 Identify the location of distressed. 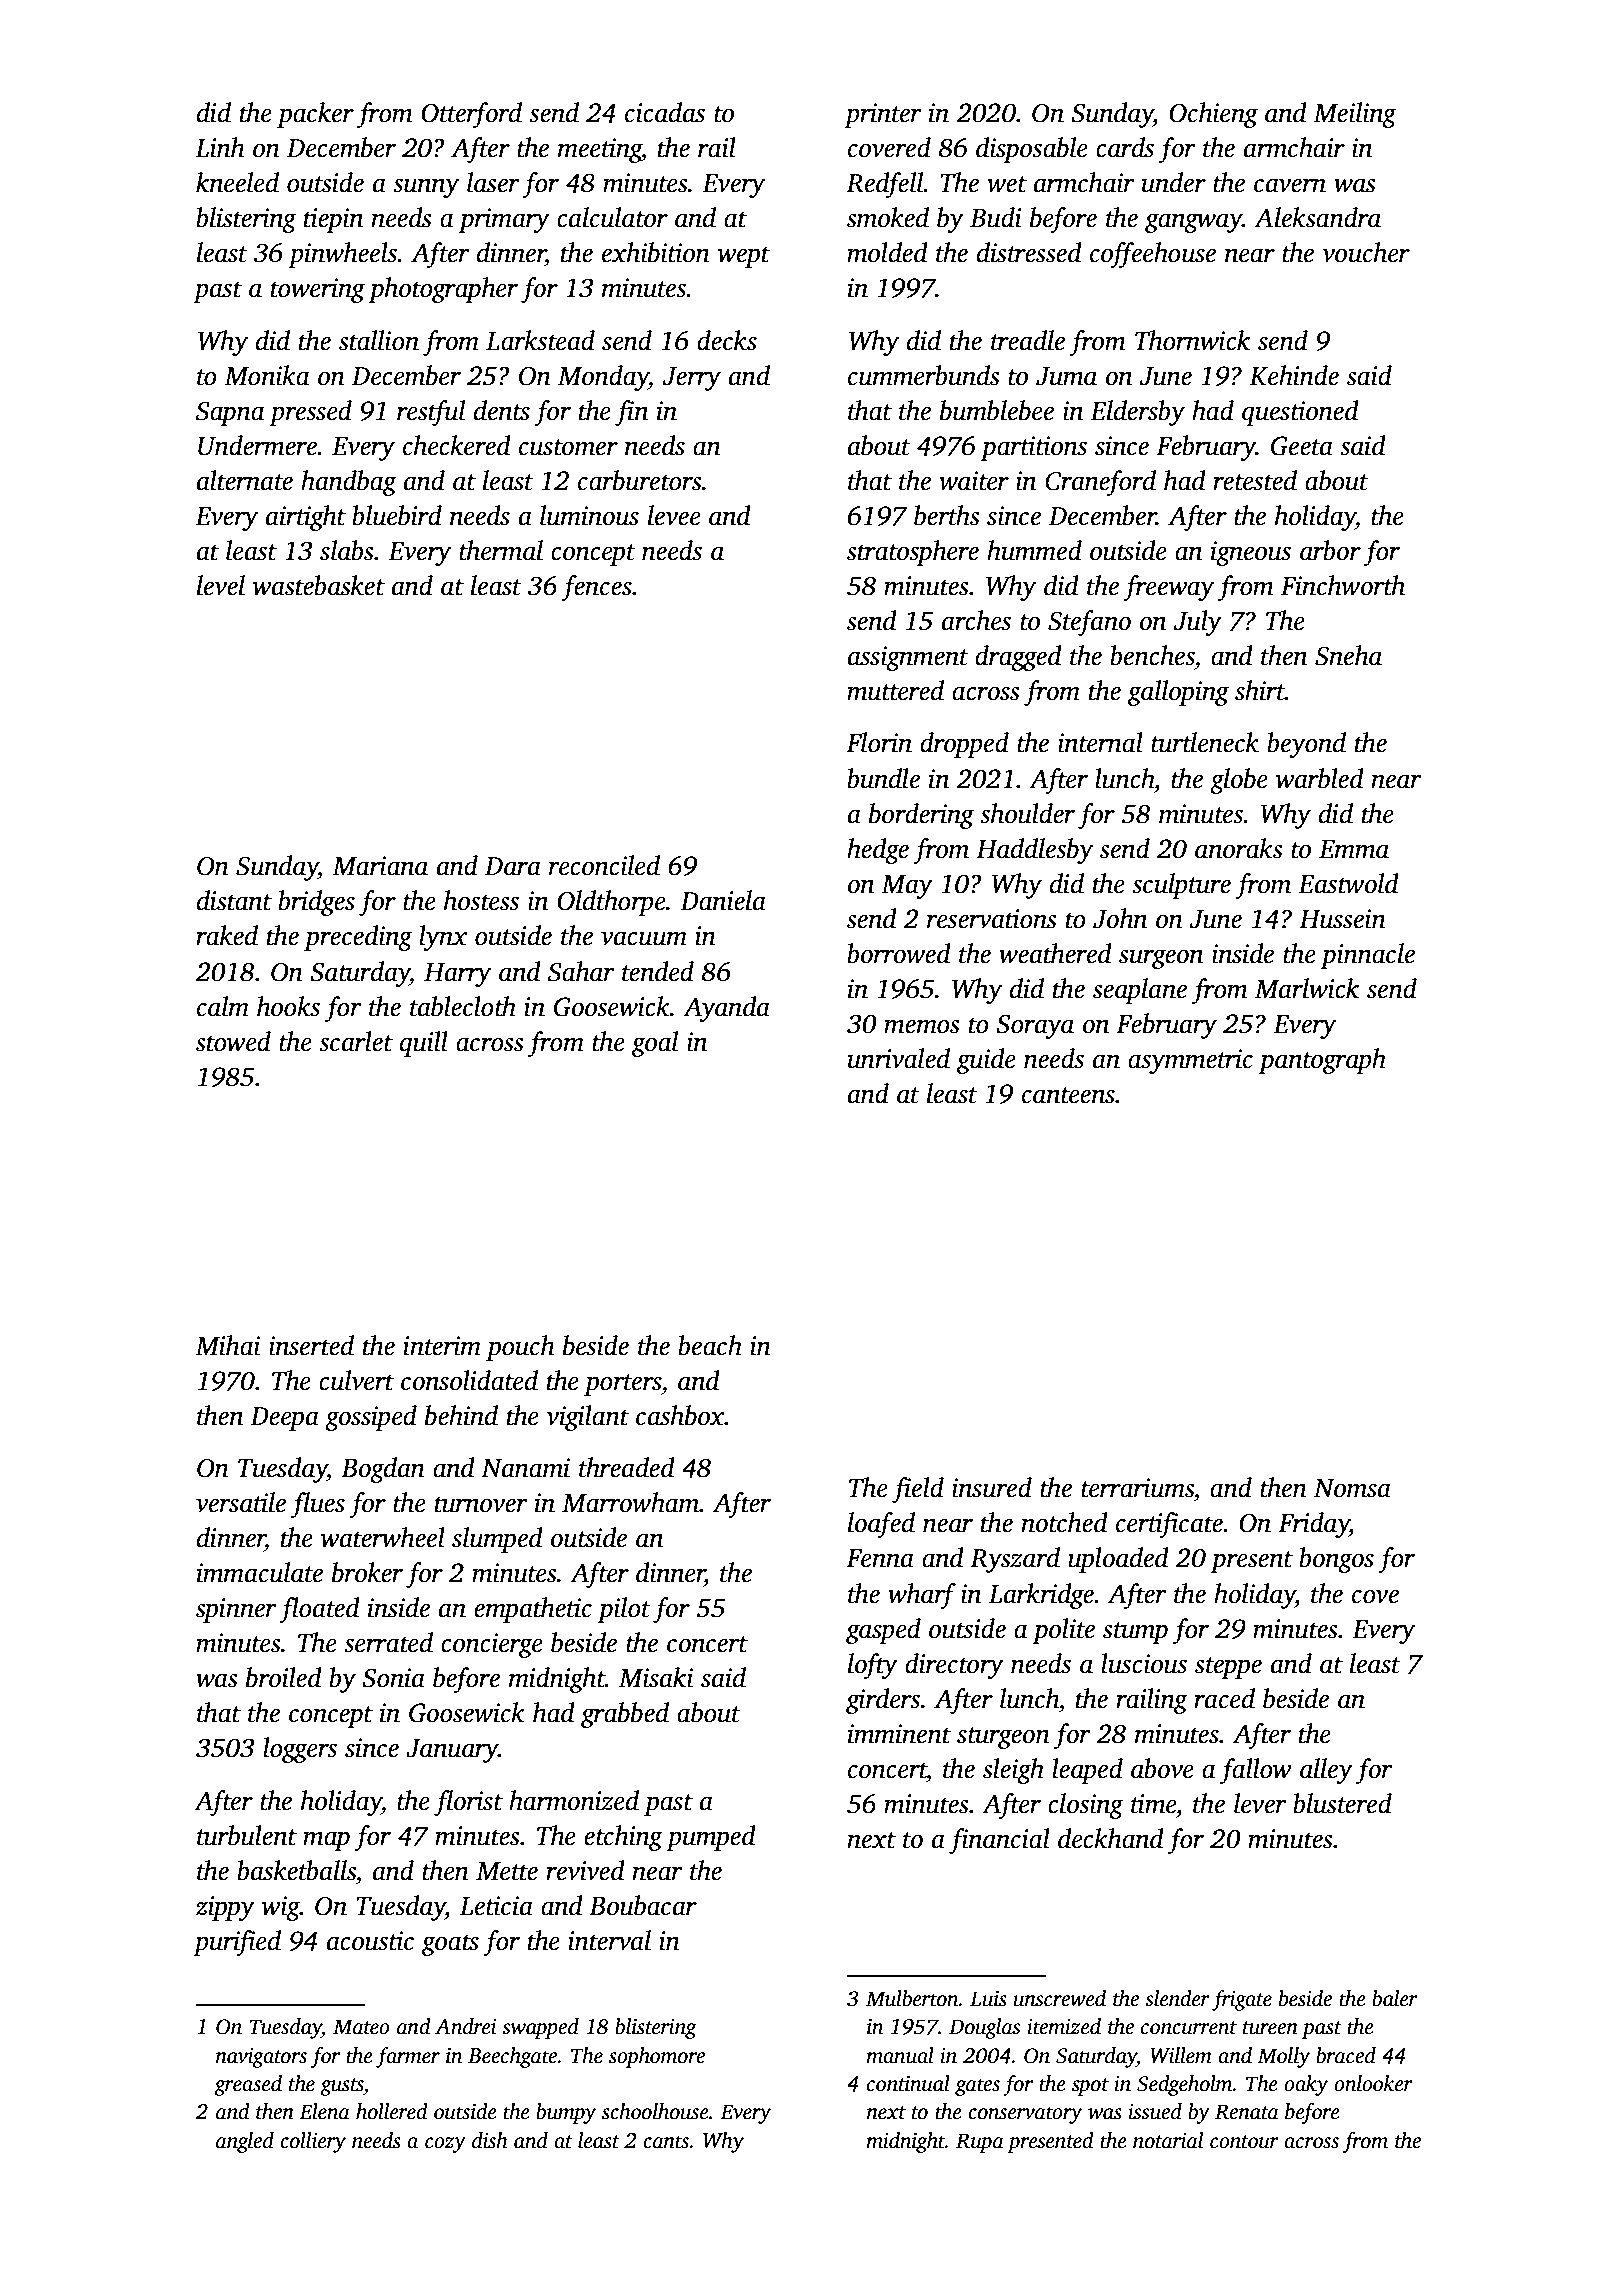
(1029, 252).
